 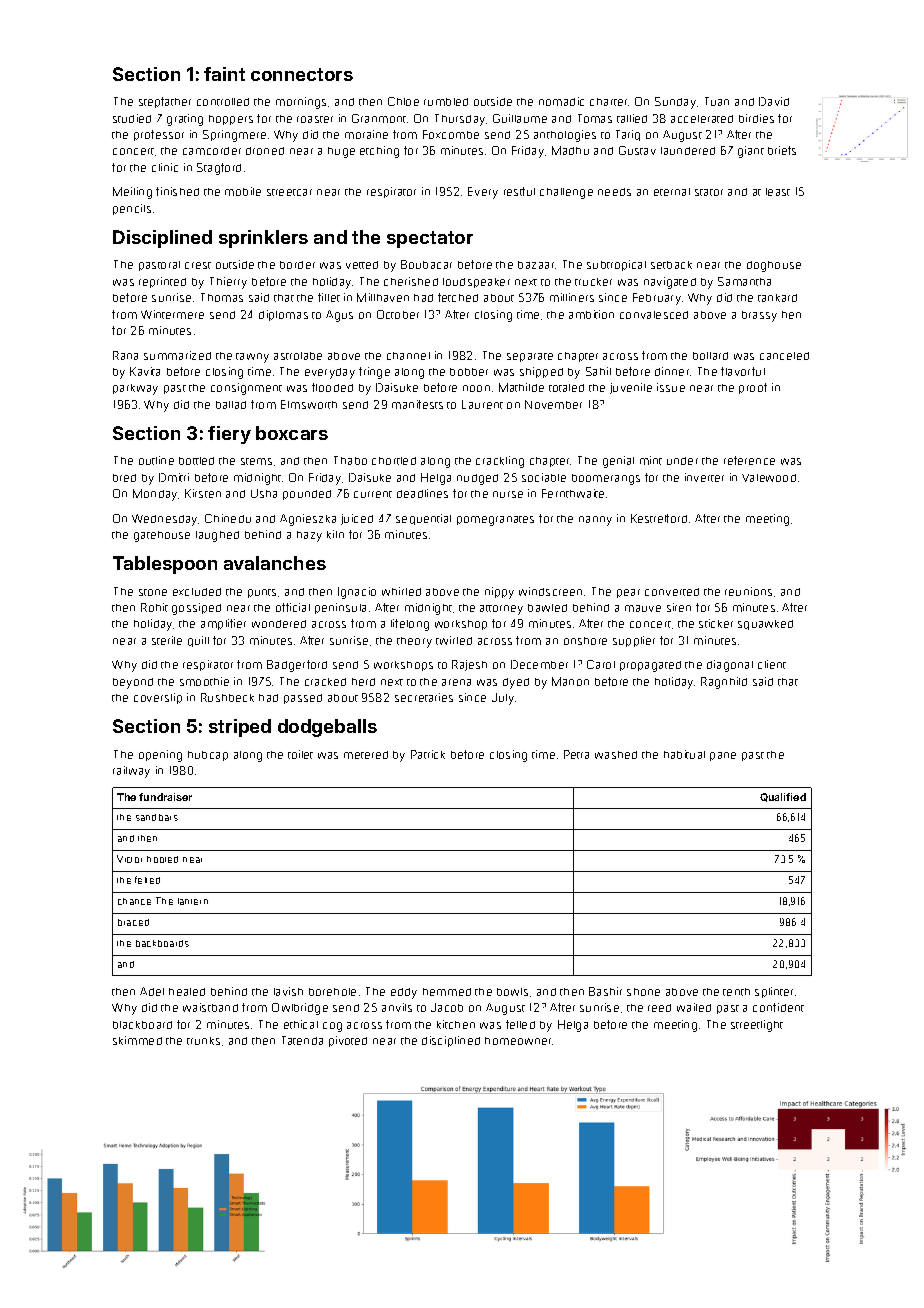 What do you see at coordinates (196, 461) in the screenshot?
I see `bottled` at bounding box center [196, 461].
